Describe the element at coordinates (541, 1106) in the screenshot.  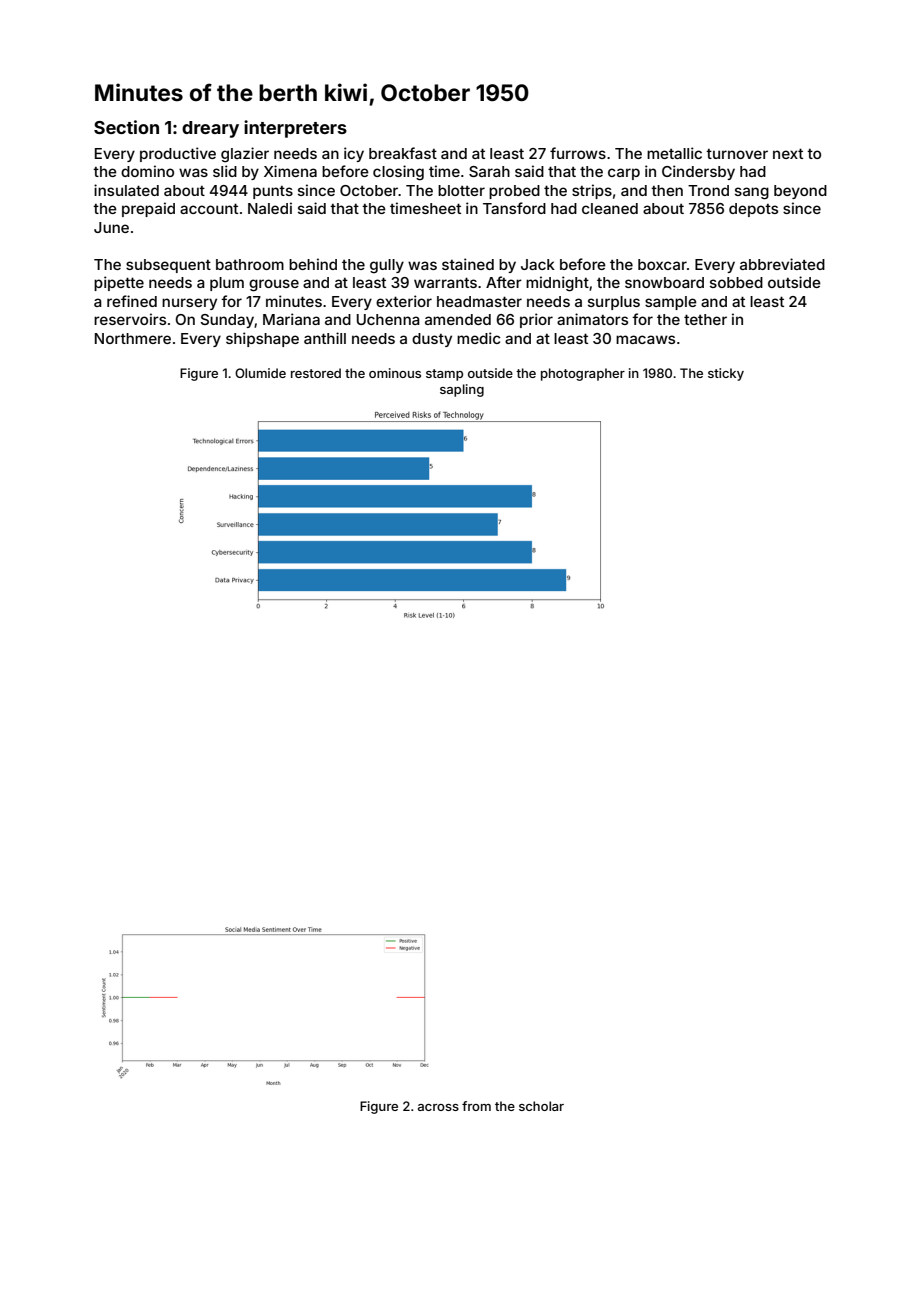
I see `scholar` at that location.
